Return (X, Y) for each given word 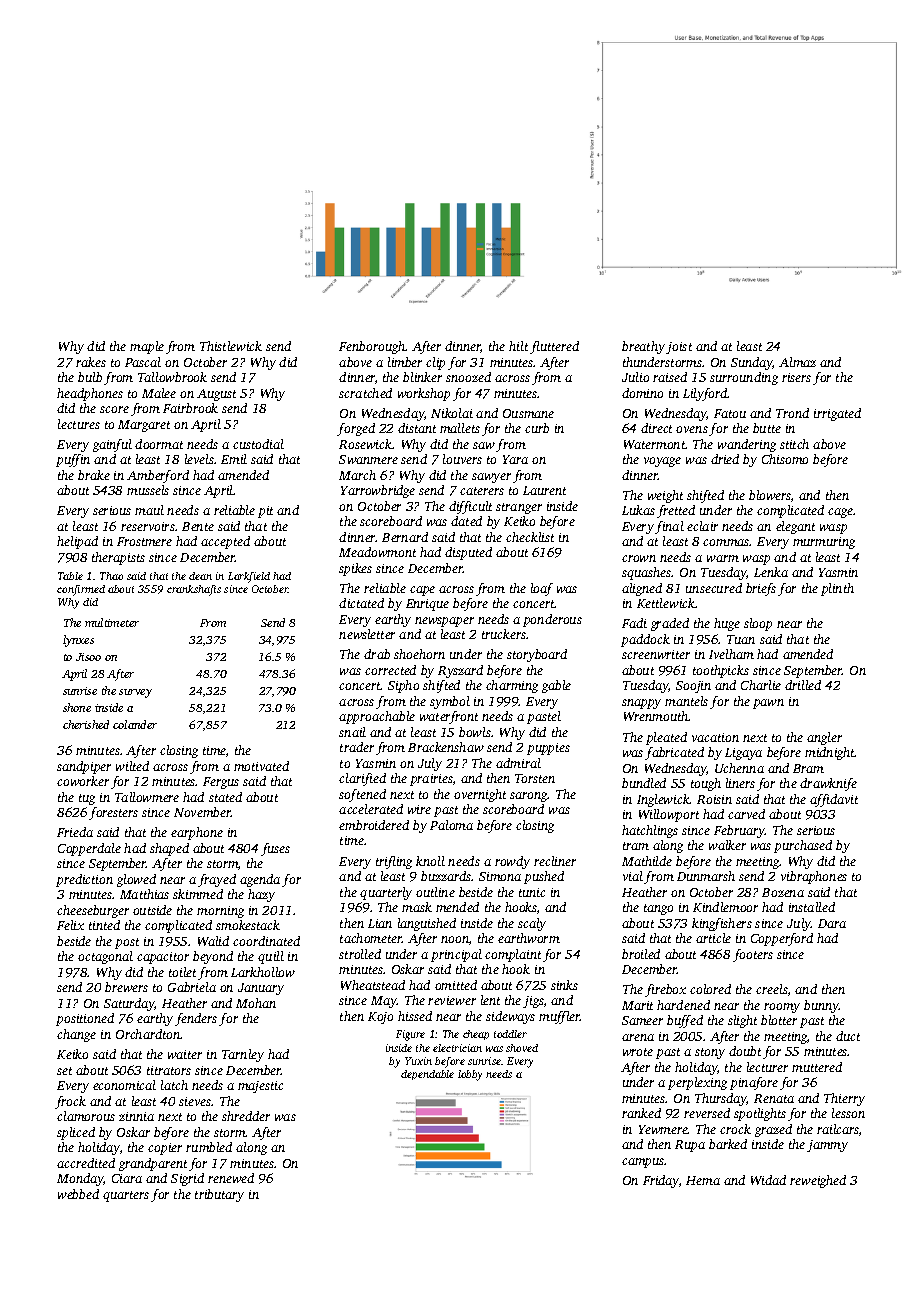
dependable (427, 1075)
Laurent (544, 490)
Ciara (127, 1178)
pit (265, 512)
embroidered (374, 825)
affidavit (834, 800)
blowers (770, 495)
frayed (217, 880)
